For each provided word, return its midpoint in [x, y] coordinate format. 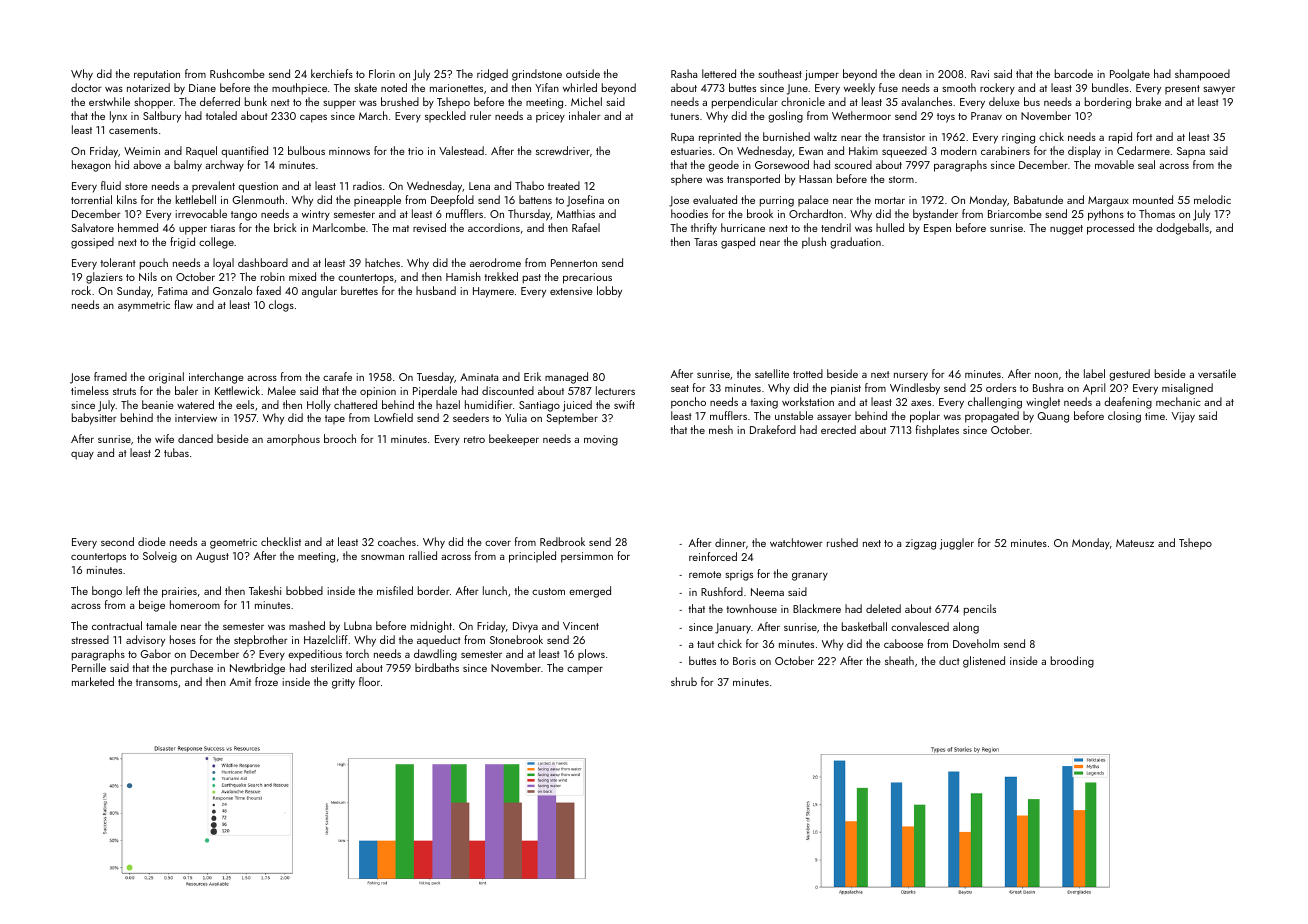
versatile [1217, 373]
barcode [1074, 73]
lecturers [615, 390]
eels [245, 404]
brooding [1072, 662]
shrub [684, 681]
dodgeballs [1182, 229]
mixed [302, 276]
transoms [157, 682]
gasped [738, 243]
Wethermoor [861, 115]
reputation [157, 75]
